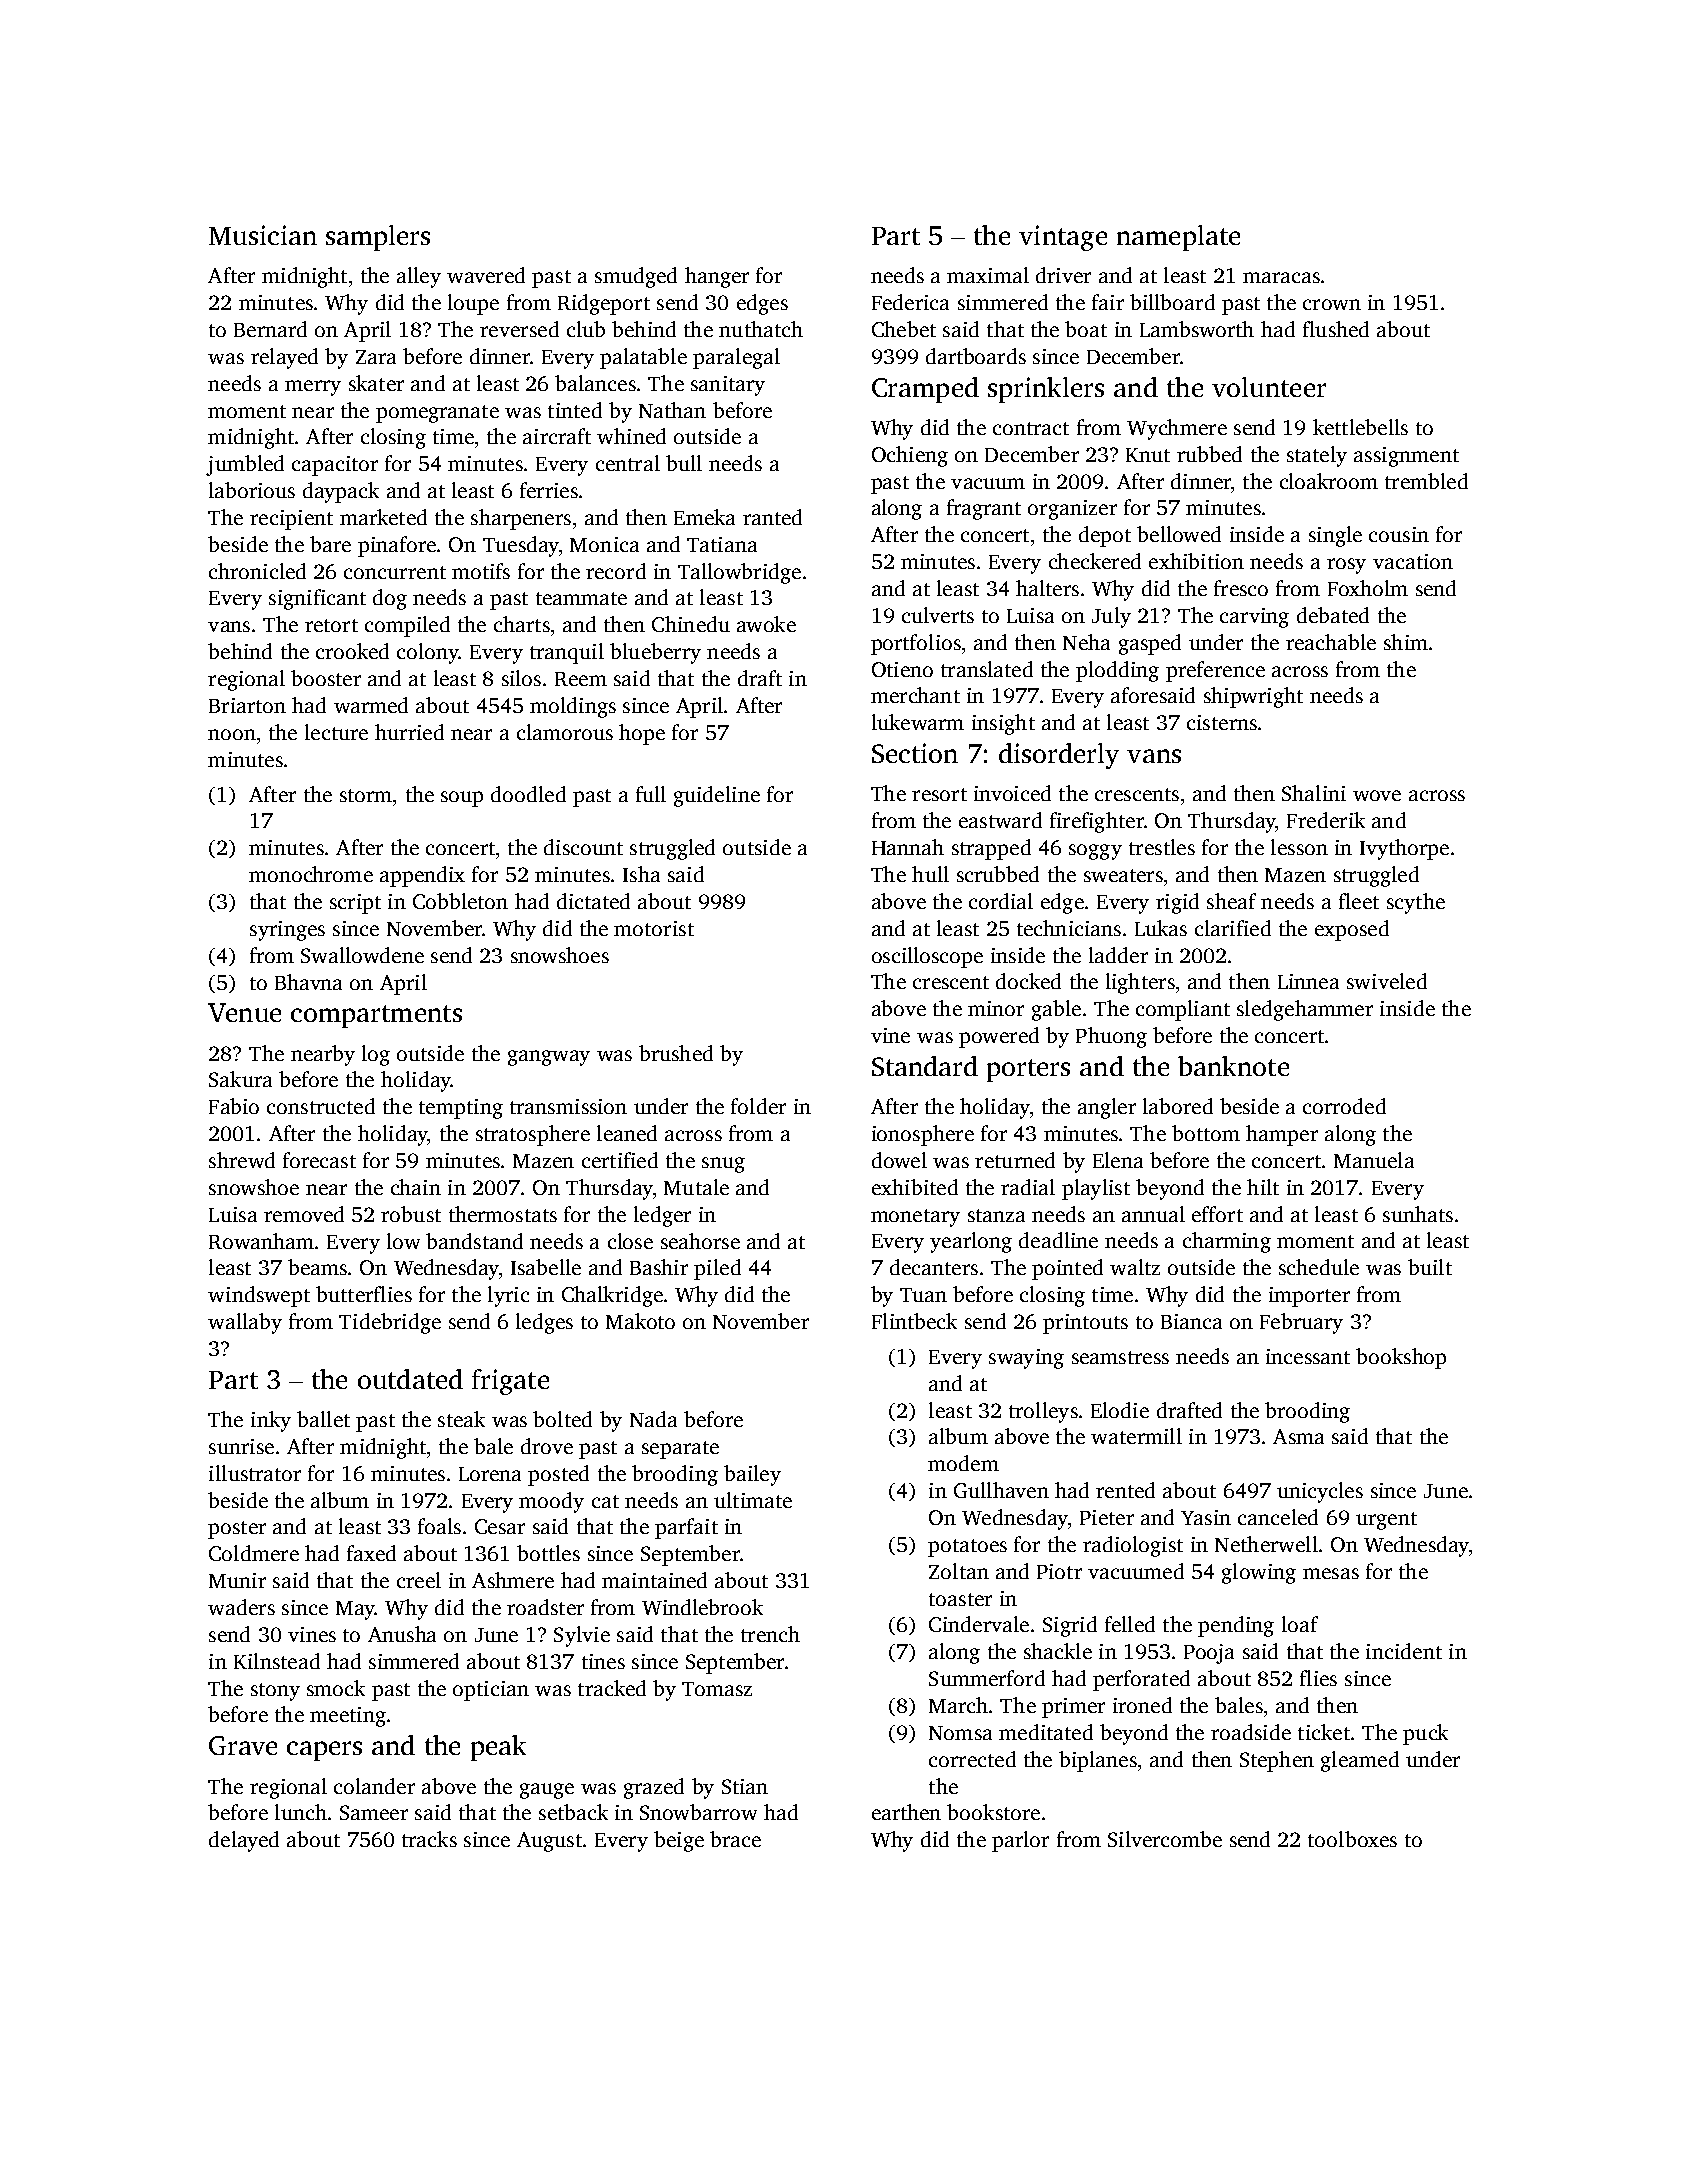 Image resolution: width=1683 pixels, height=2178 pixels. I want to click on insight, so click(1003, 724).
